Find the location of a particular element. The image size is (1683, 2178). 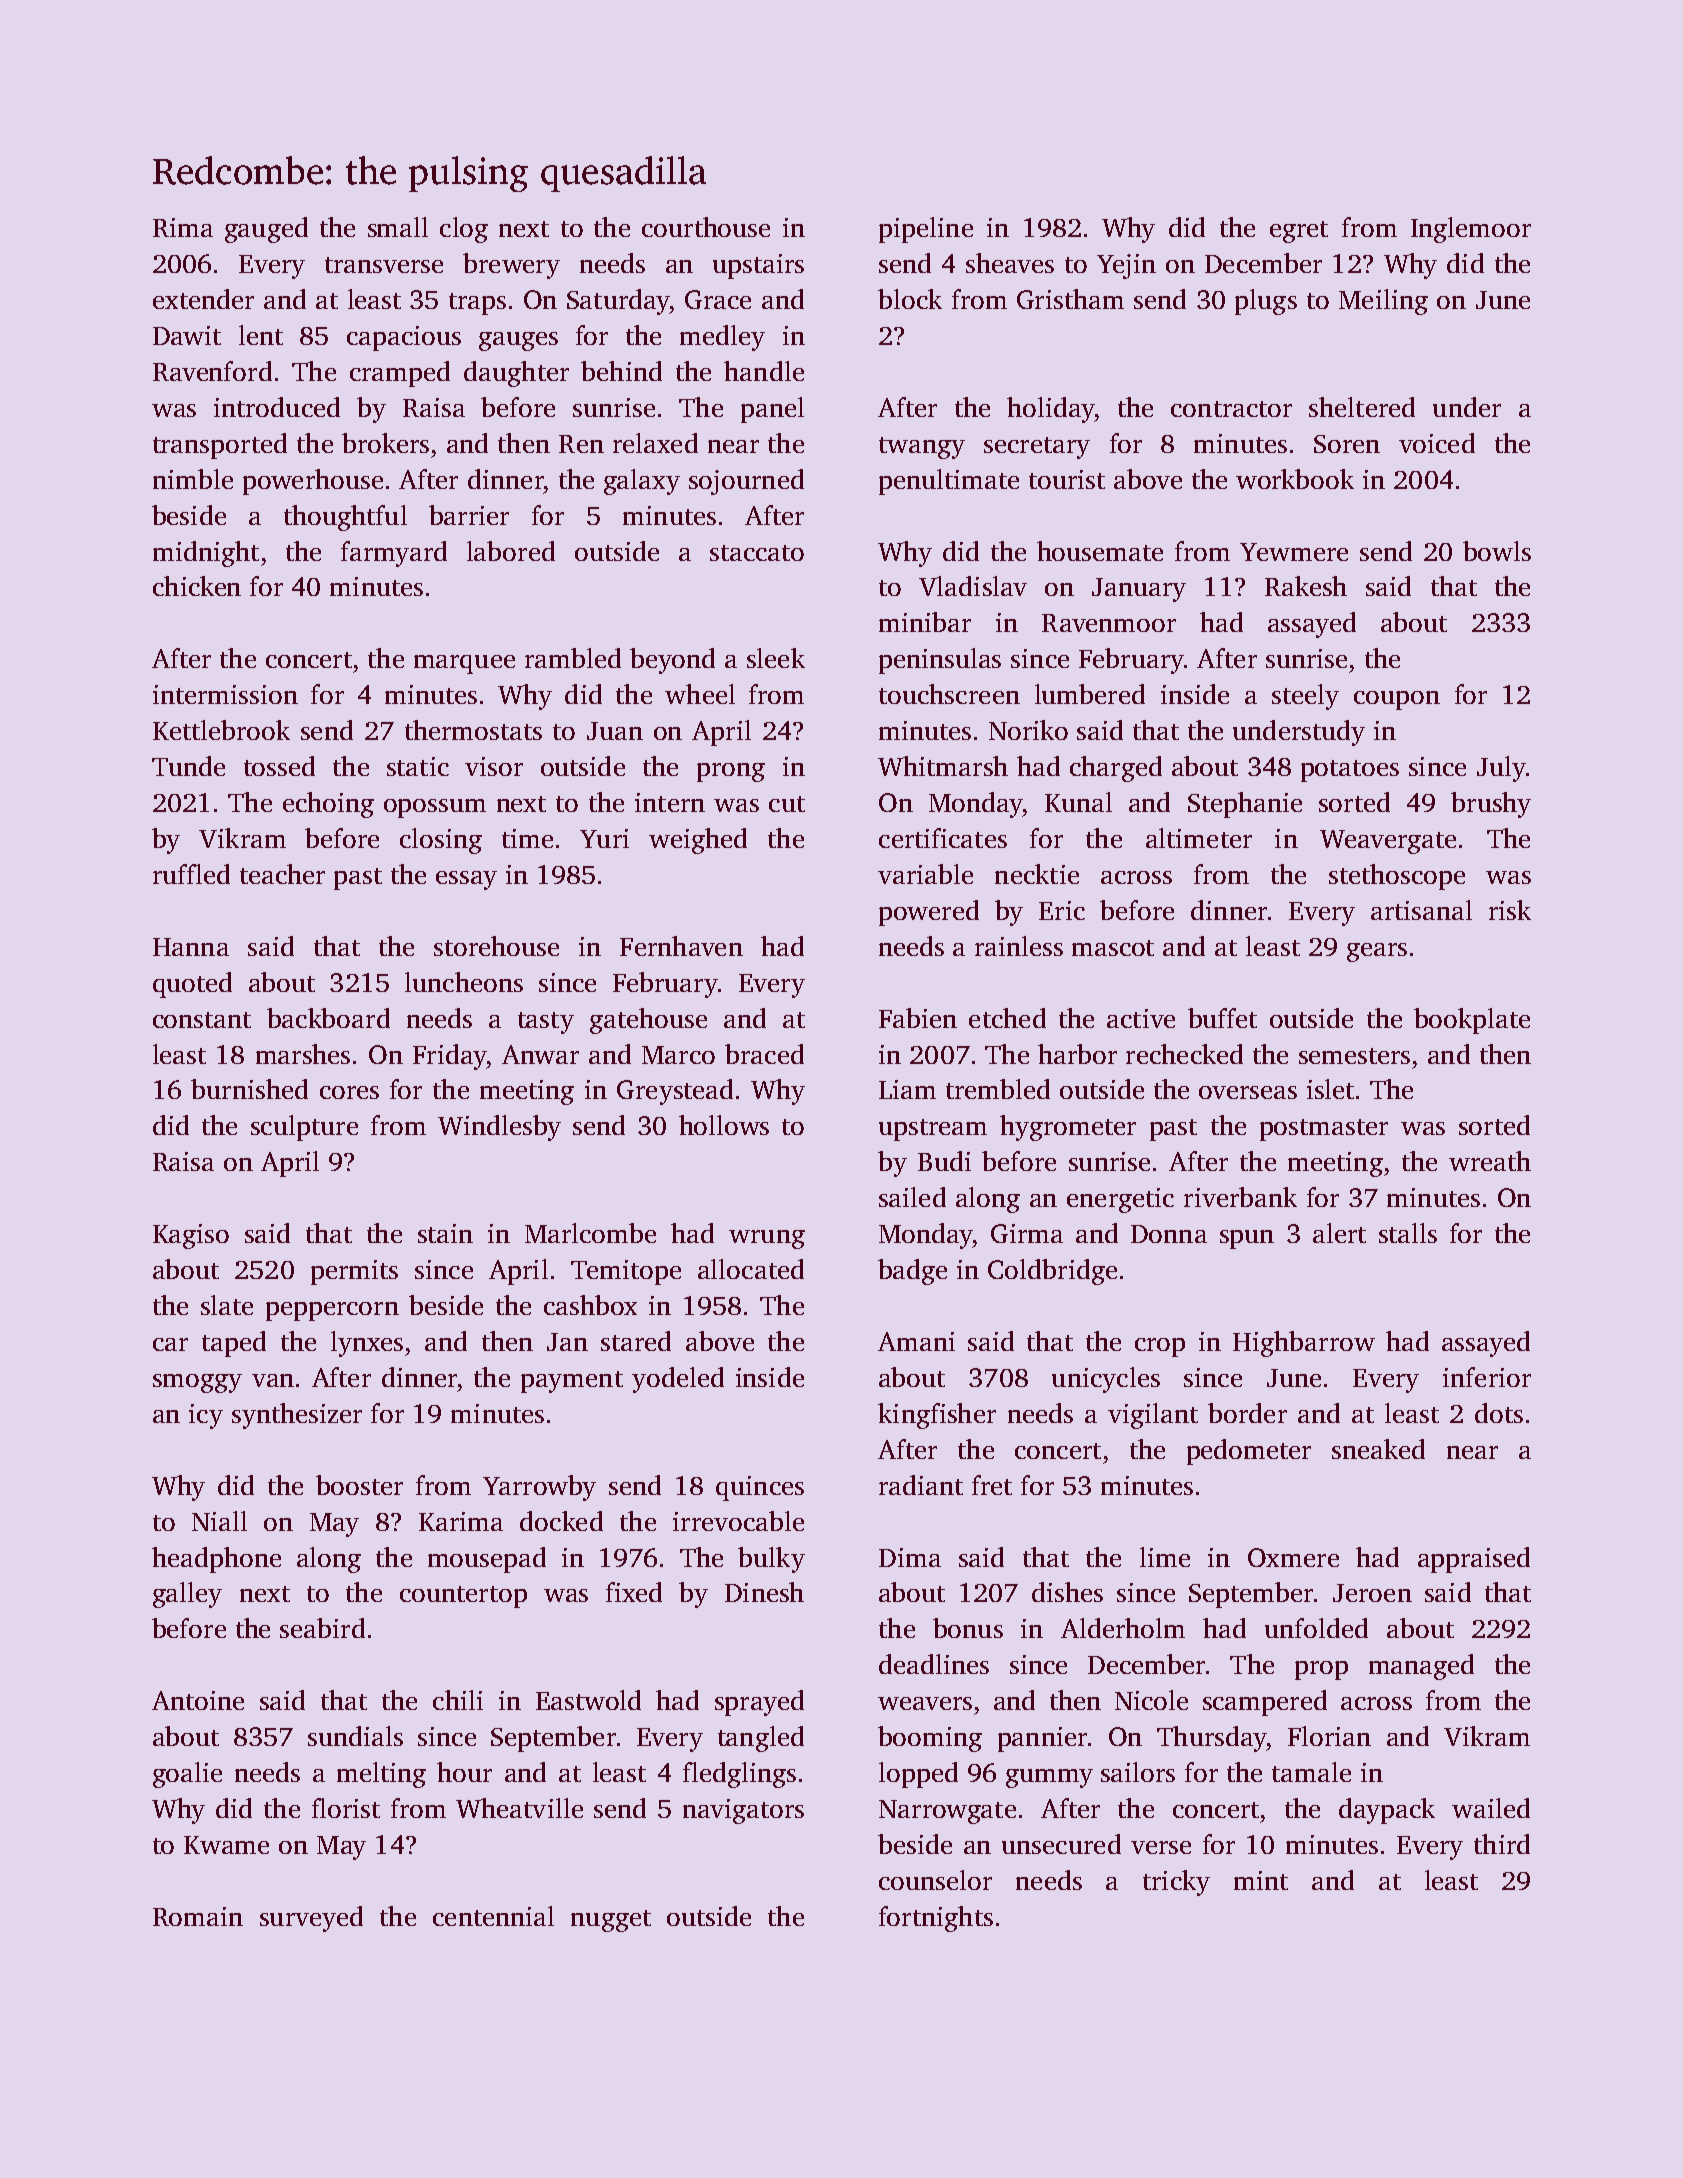

burnished is located at coordinates (249, 1089).
